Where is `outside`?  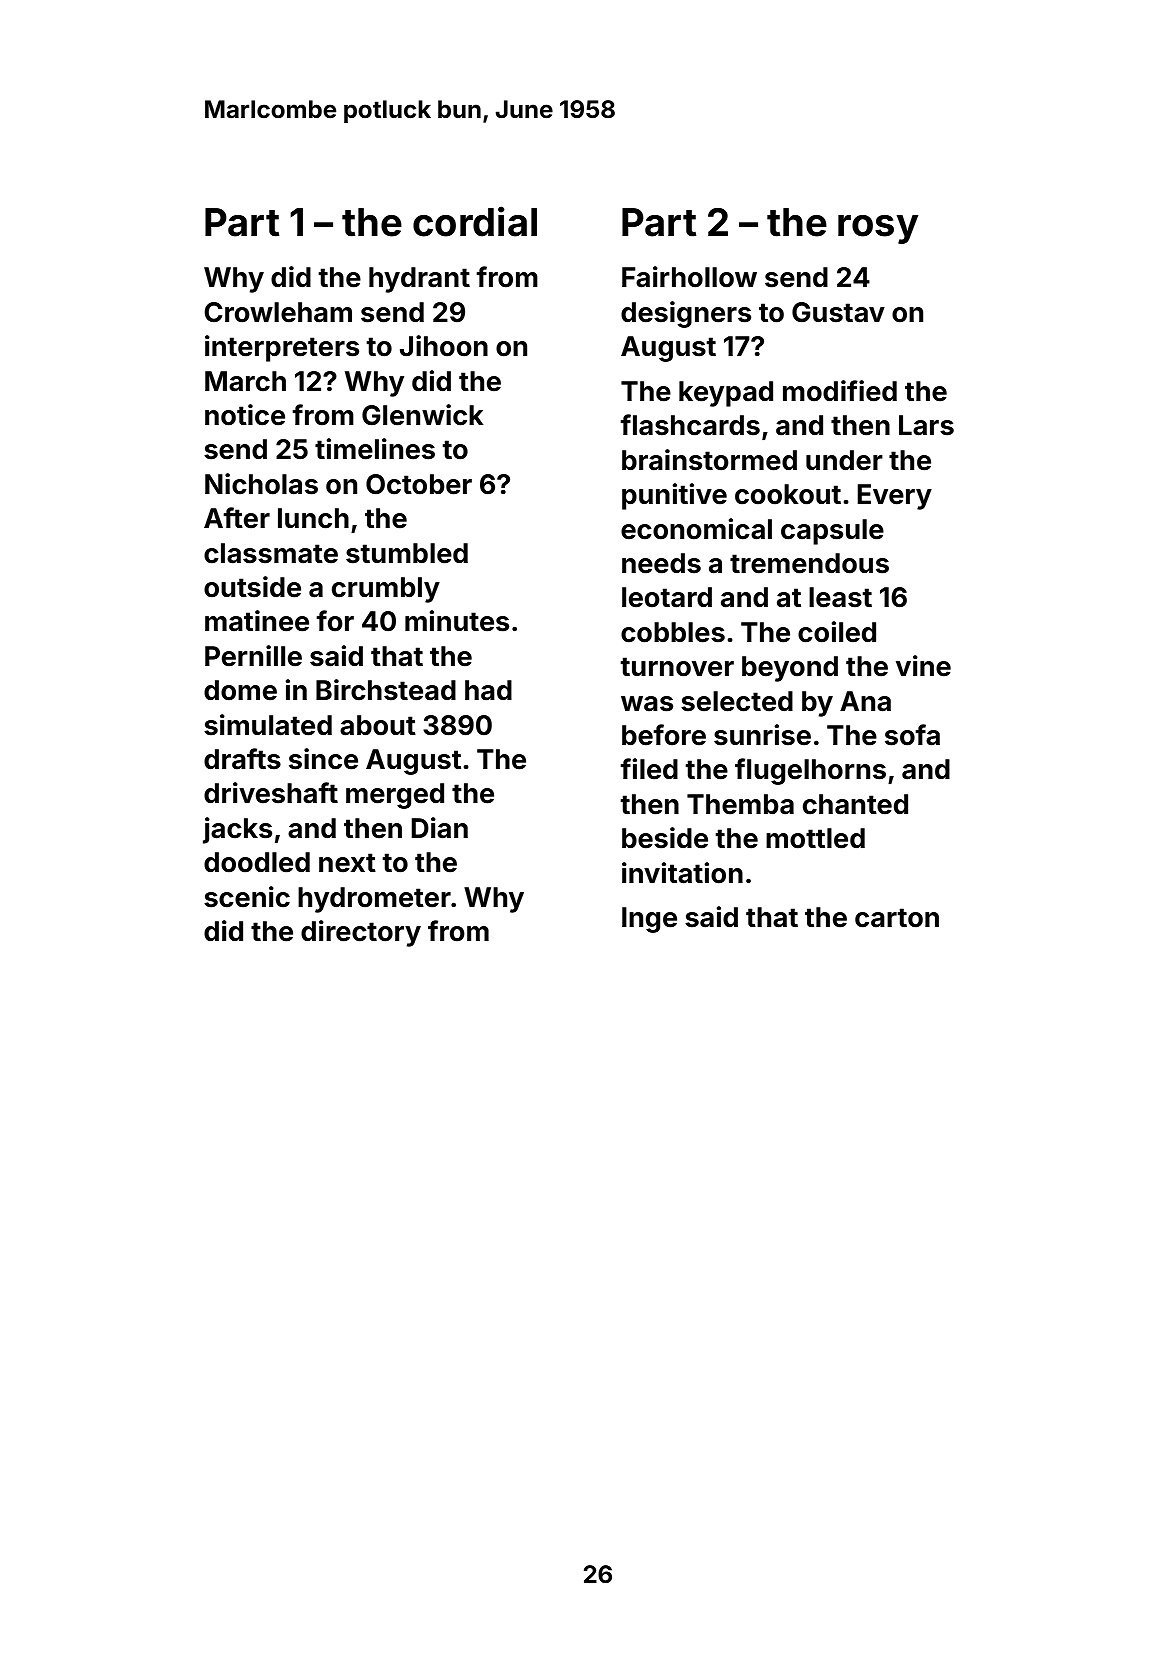
outside is located at coordinates (252, 587).
